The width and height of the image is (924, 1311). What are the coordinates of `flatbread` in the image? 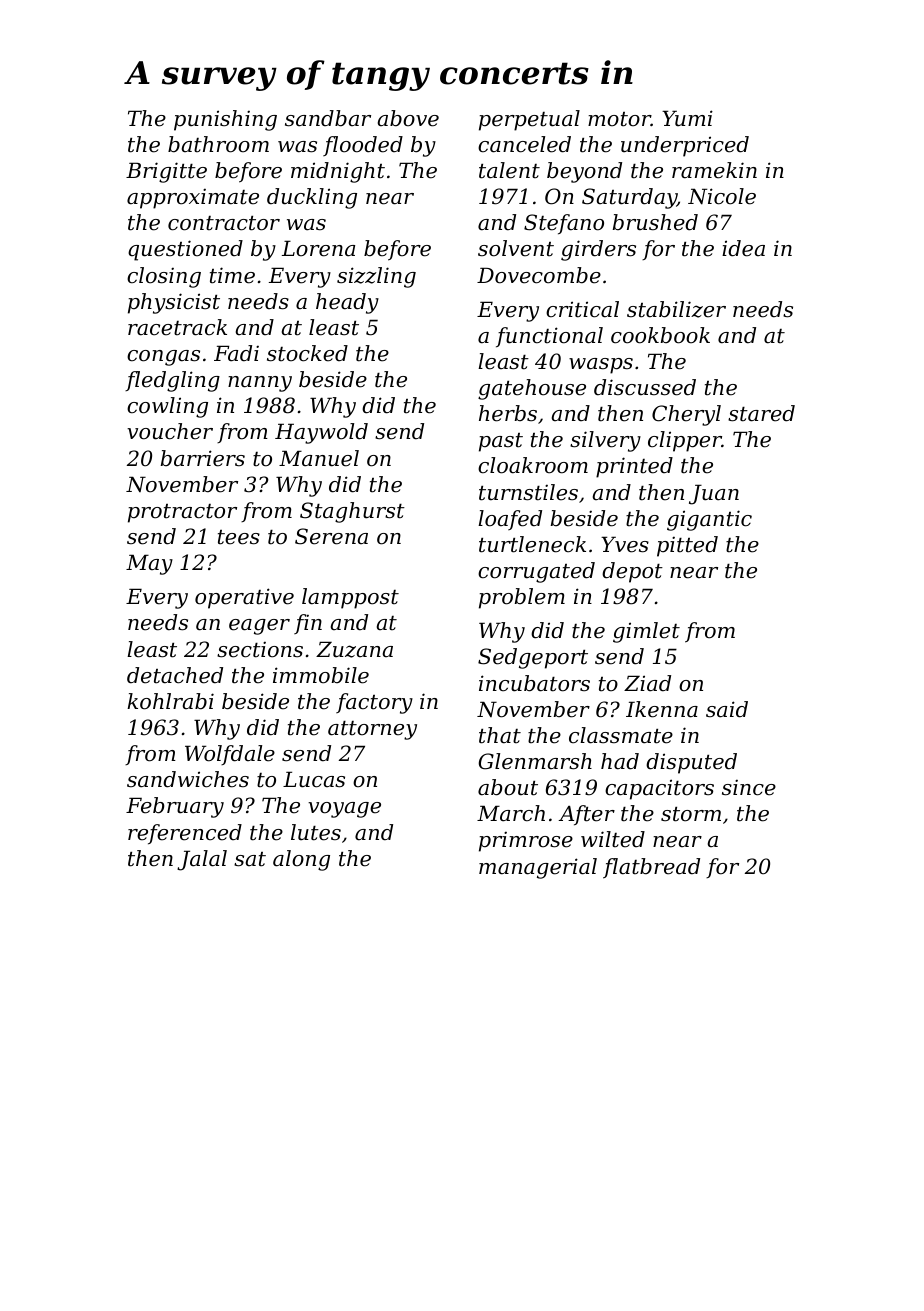 It's located at (651, 868).
